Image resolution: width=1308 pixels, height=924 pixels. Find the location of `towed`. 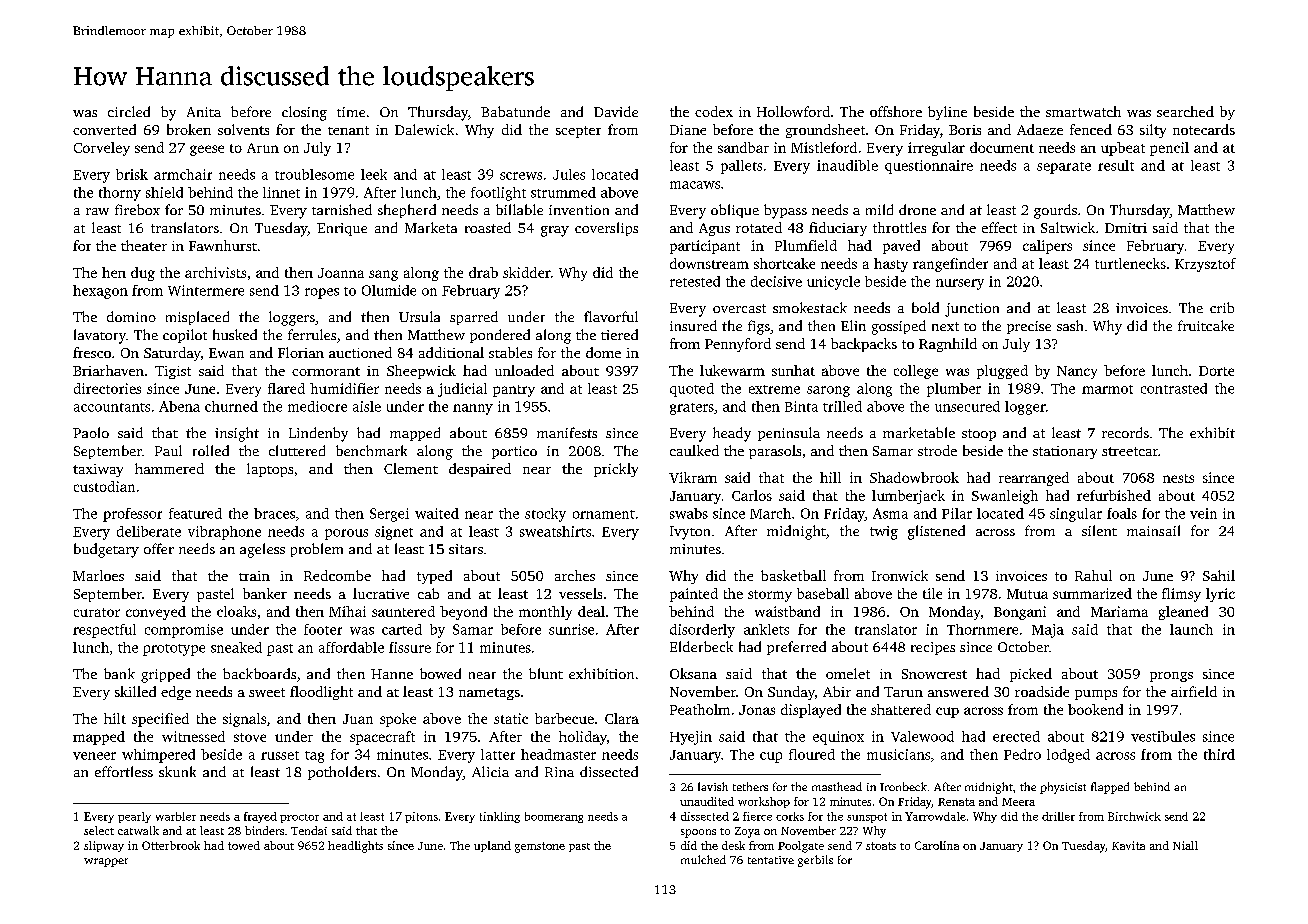

towed is located at coordinates (244, 845).
